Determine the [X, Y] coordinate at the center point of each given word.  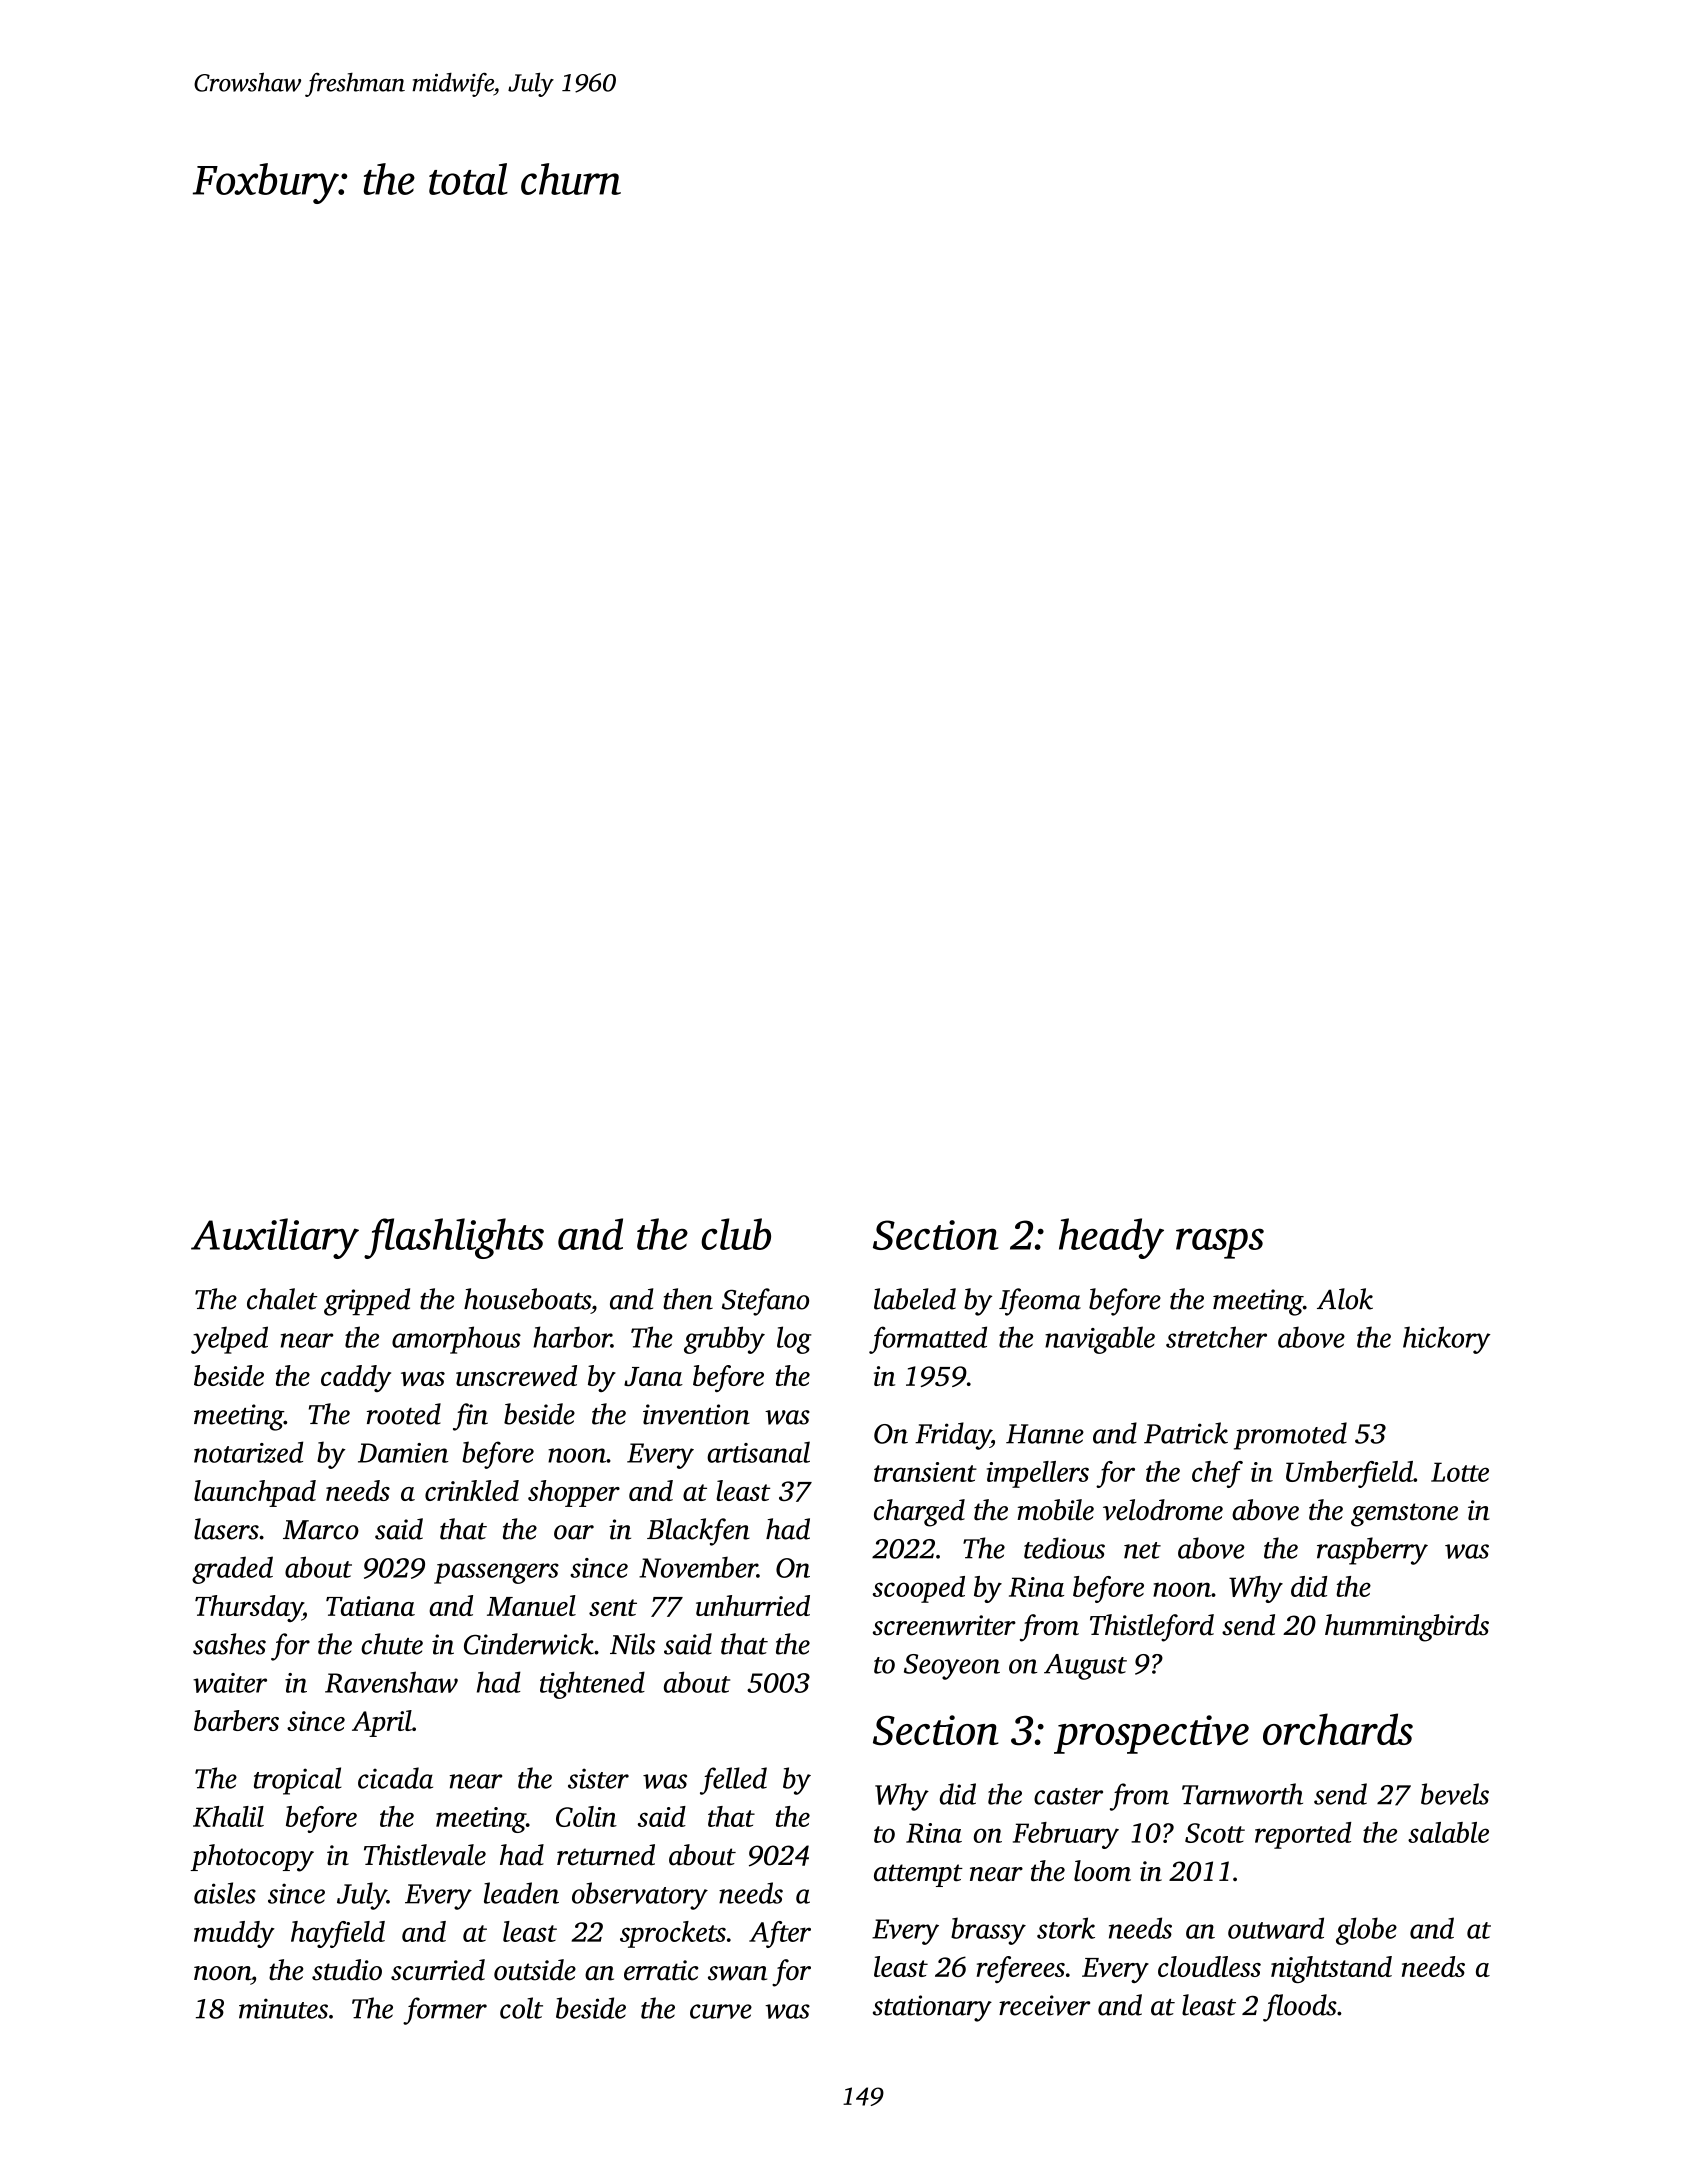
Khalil [228, 1816]
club [736, 1234]
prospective [1151, 1734]
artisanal [758, 1452]
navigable [1100, 1340]
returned [606, 1855]
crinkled [472, 1490]
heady [1111, 1238]
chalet [282, 1299]
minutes [283, 2008]
